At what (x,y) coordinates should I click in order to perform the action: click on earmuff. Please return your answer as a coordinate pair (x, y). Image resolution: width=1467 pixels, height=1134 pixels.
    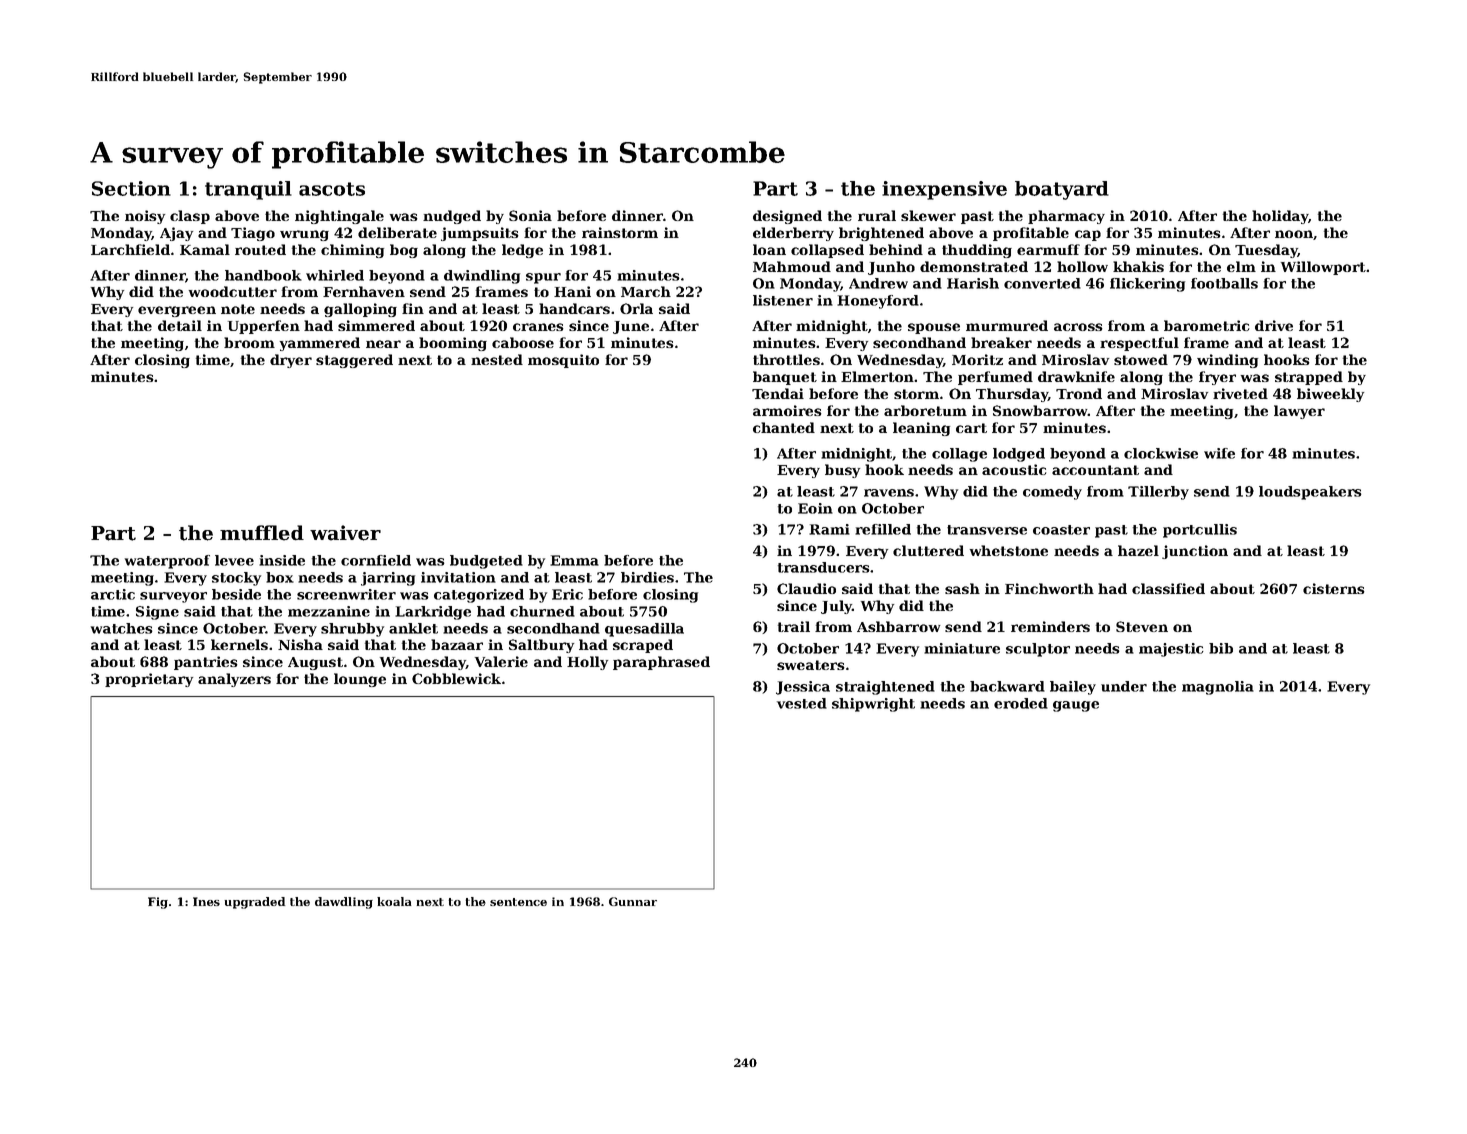
    Looking at the image, I should click on (1048, 249).
